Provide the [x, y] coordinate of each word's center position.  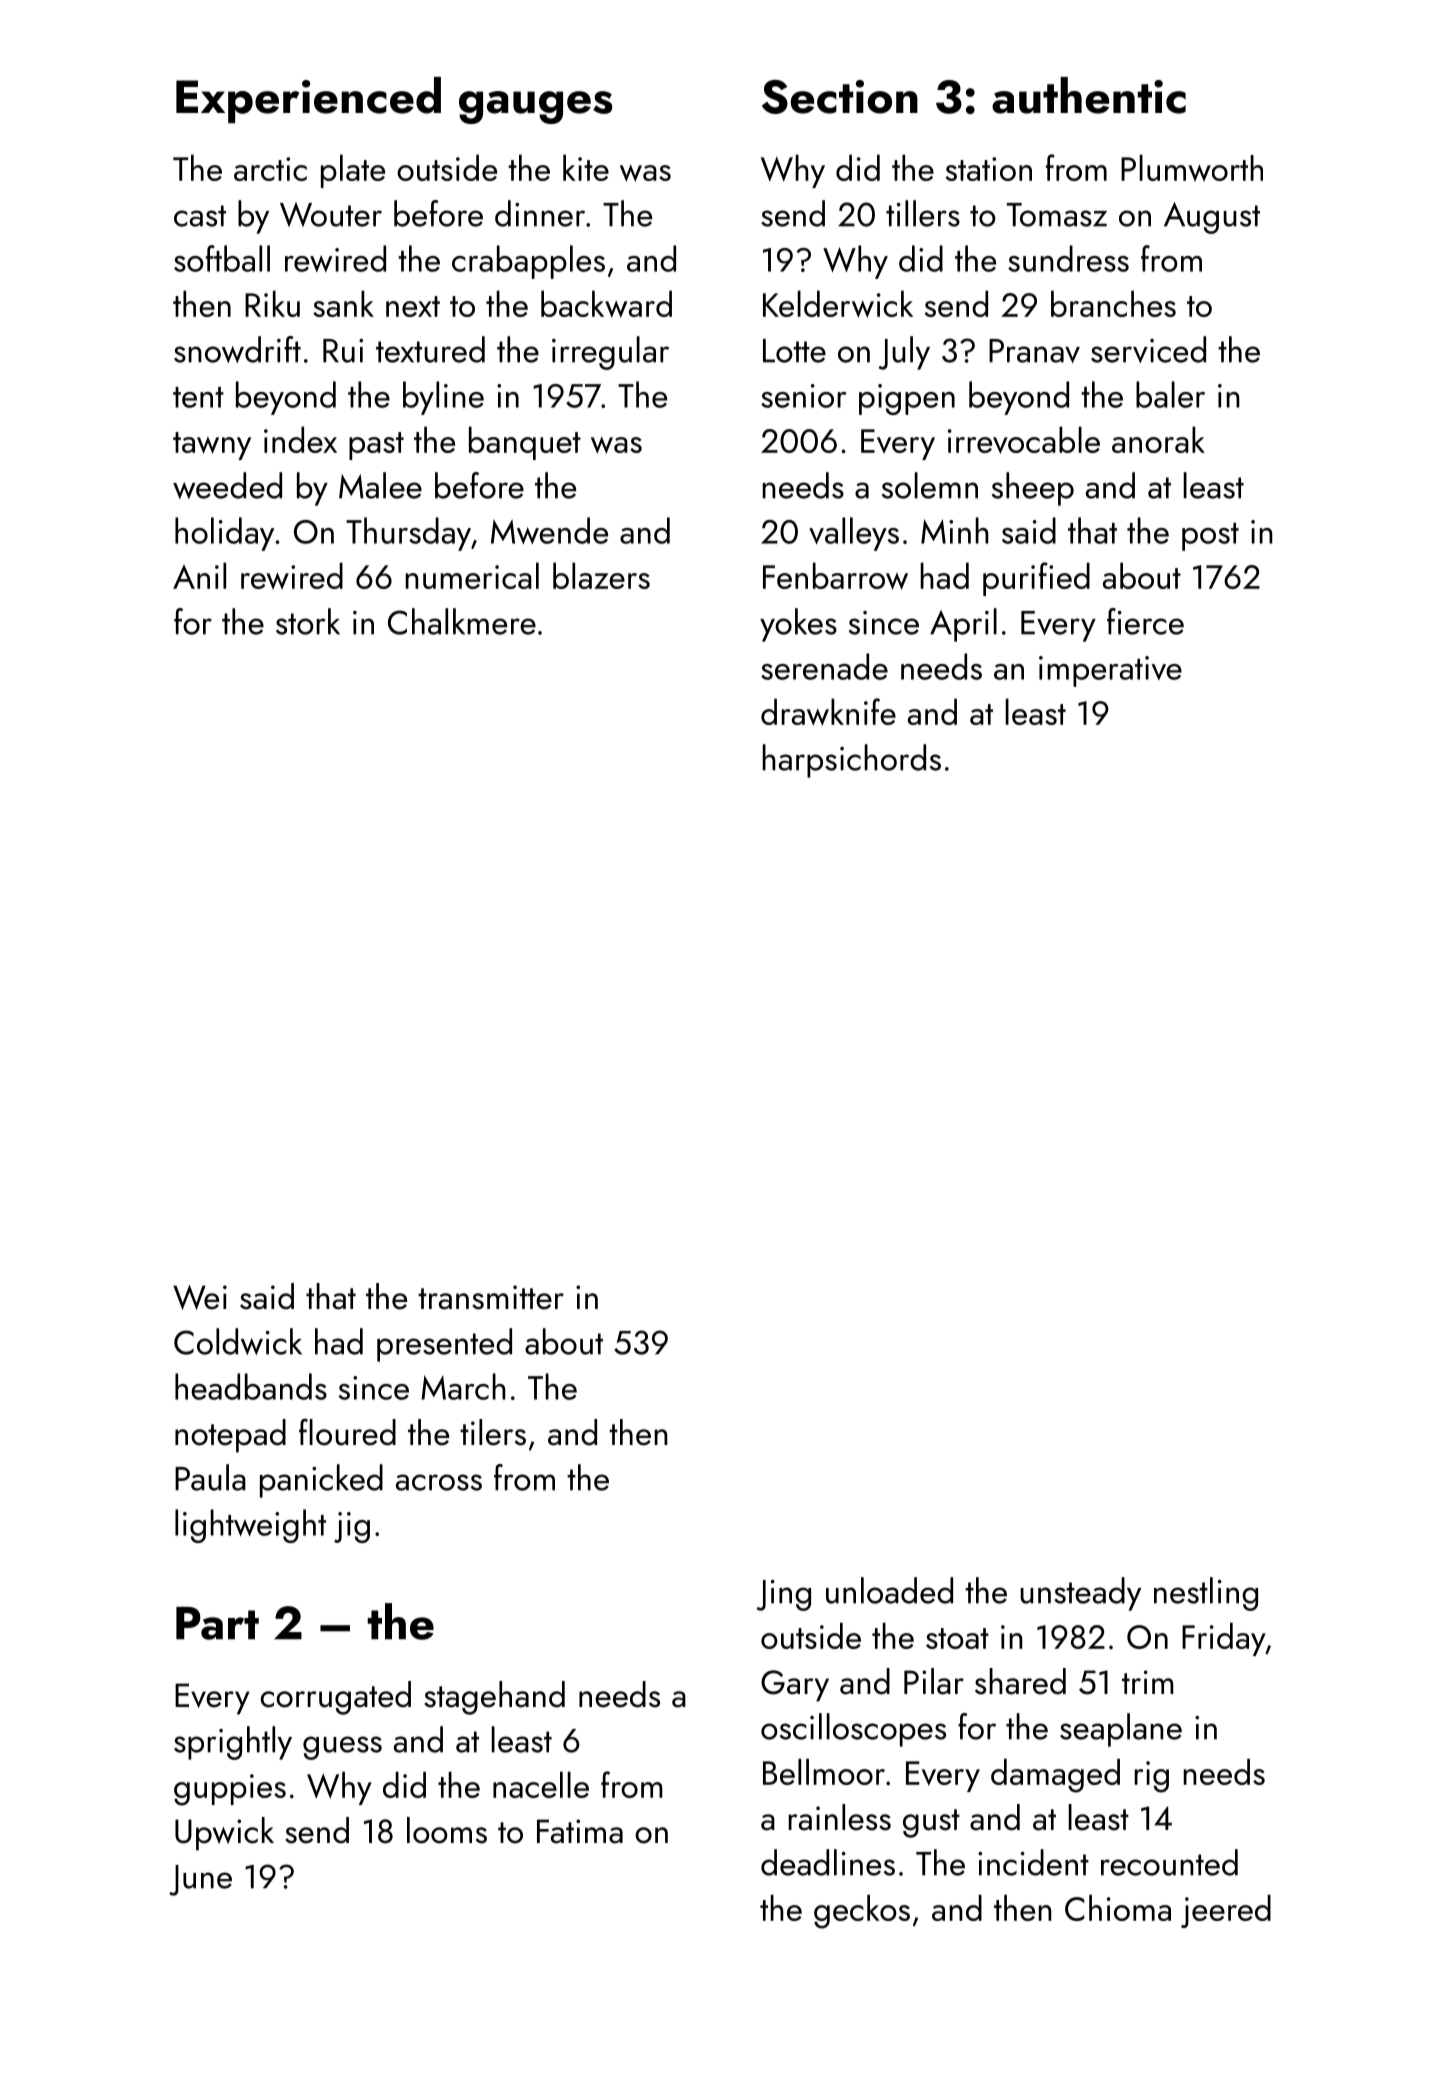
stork [308, 621]
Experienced [308, 100]
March [463, 1386]
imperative [1110, 671]
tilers [493, 1432]
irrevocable [1024, 440]
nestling [1206, 1594]
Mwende [549, 530]
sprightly [233, 1743]
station [989, 169]
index [300, 439]
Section [840, 97]
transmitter [491, 1297]
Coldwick [238, 1341]
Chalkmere [462, 621]
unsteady [1080, 1594]
